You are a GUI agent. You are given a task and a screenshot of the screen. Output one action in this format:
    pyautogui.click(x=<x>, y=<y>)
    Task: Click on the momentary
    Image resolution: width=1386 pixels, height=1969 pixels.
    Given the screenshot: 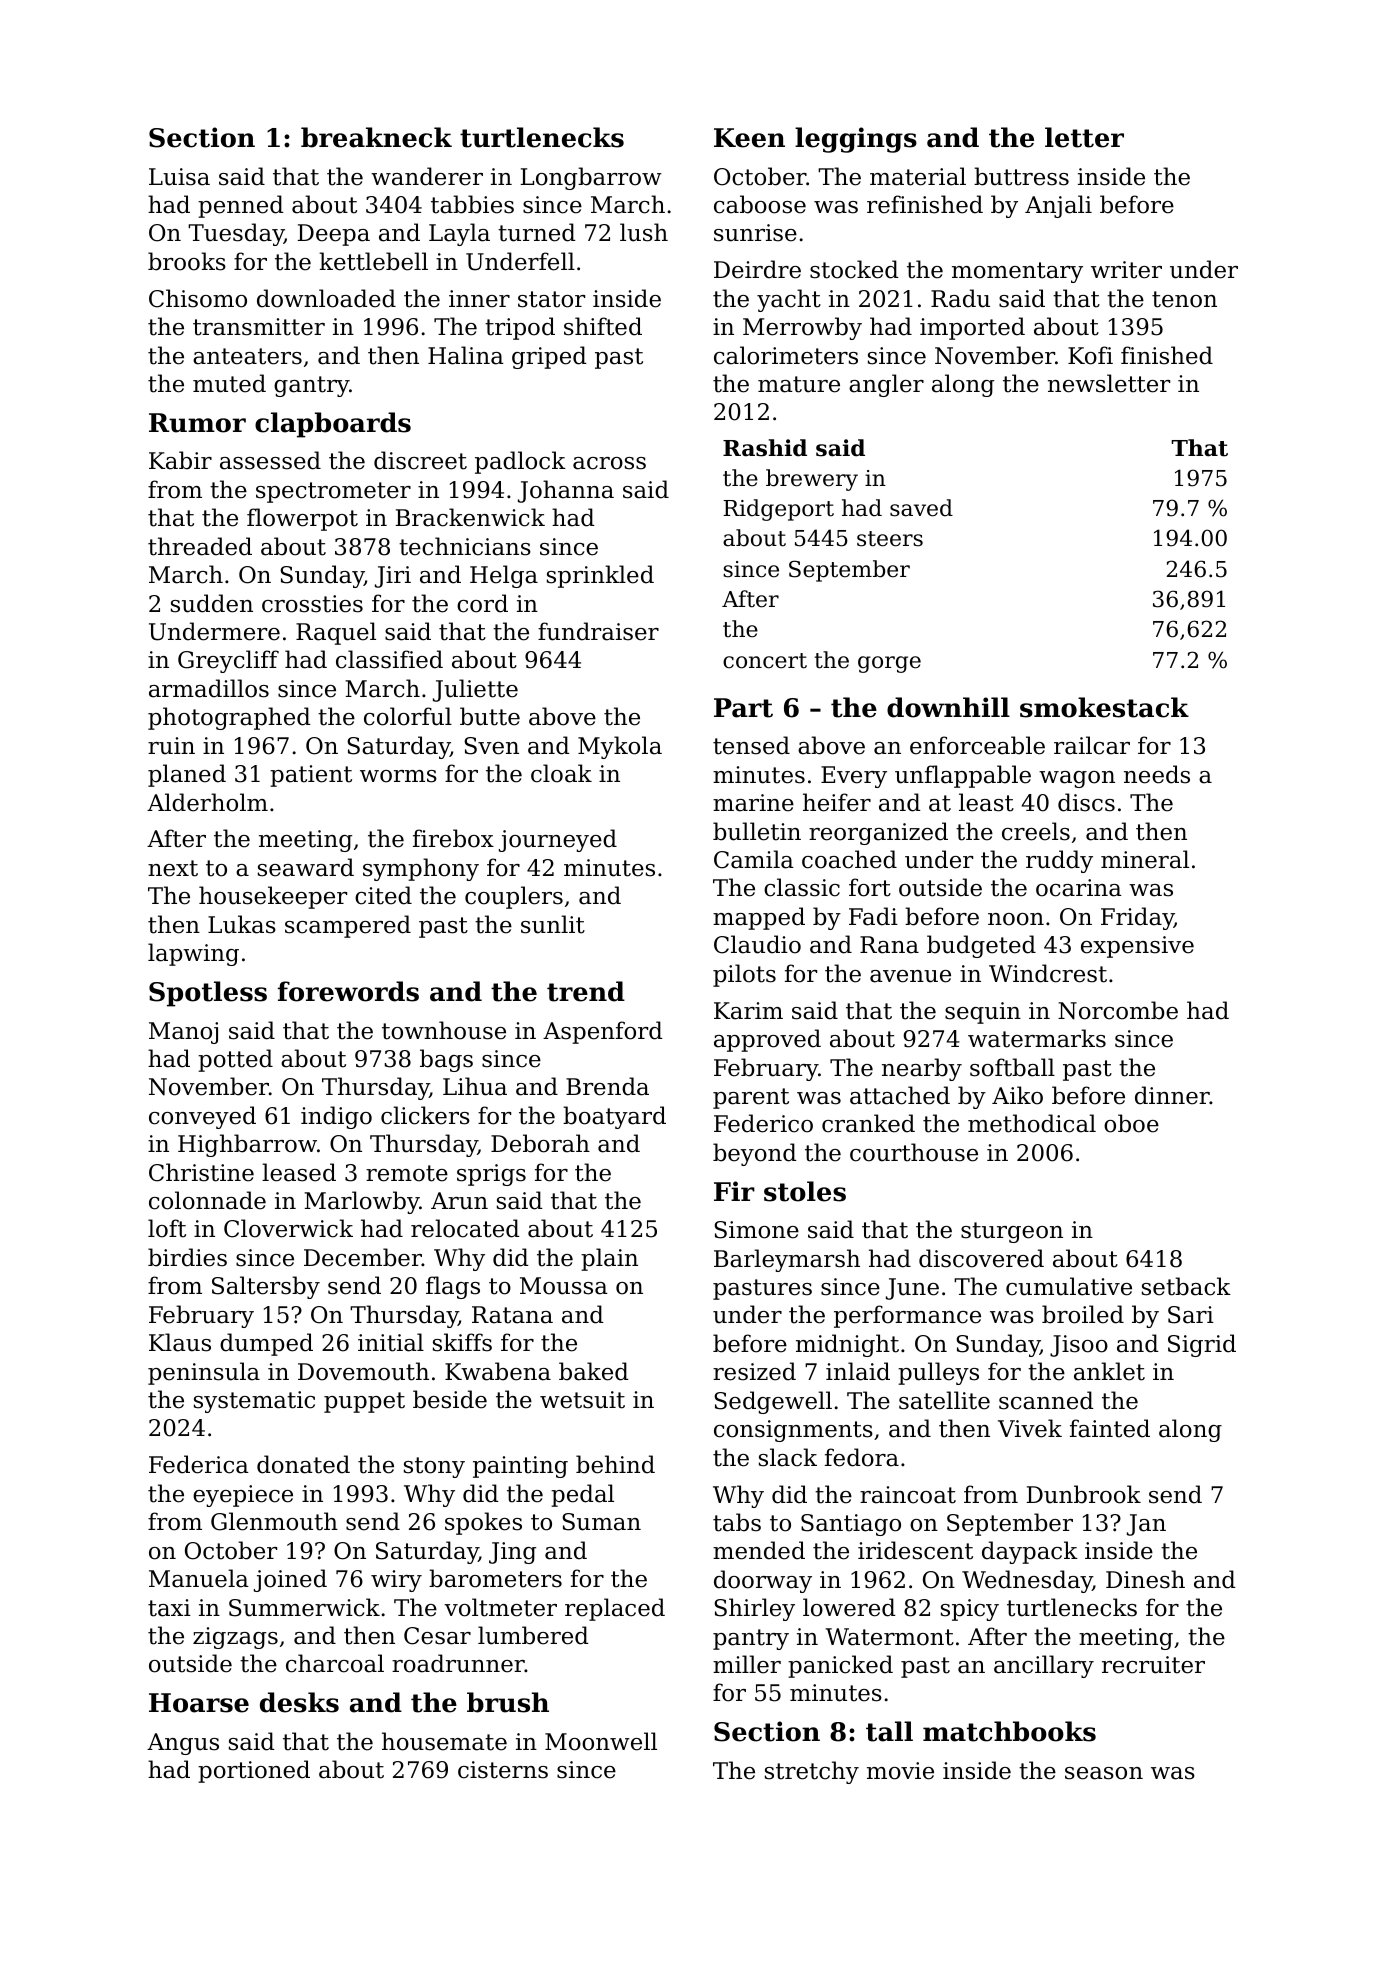 What is the action you would take?
    pyautogui.click(x=1017, y=272)
